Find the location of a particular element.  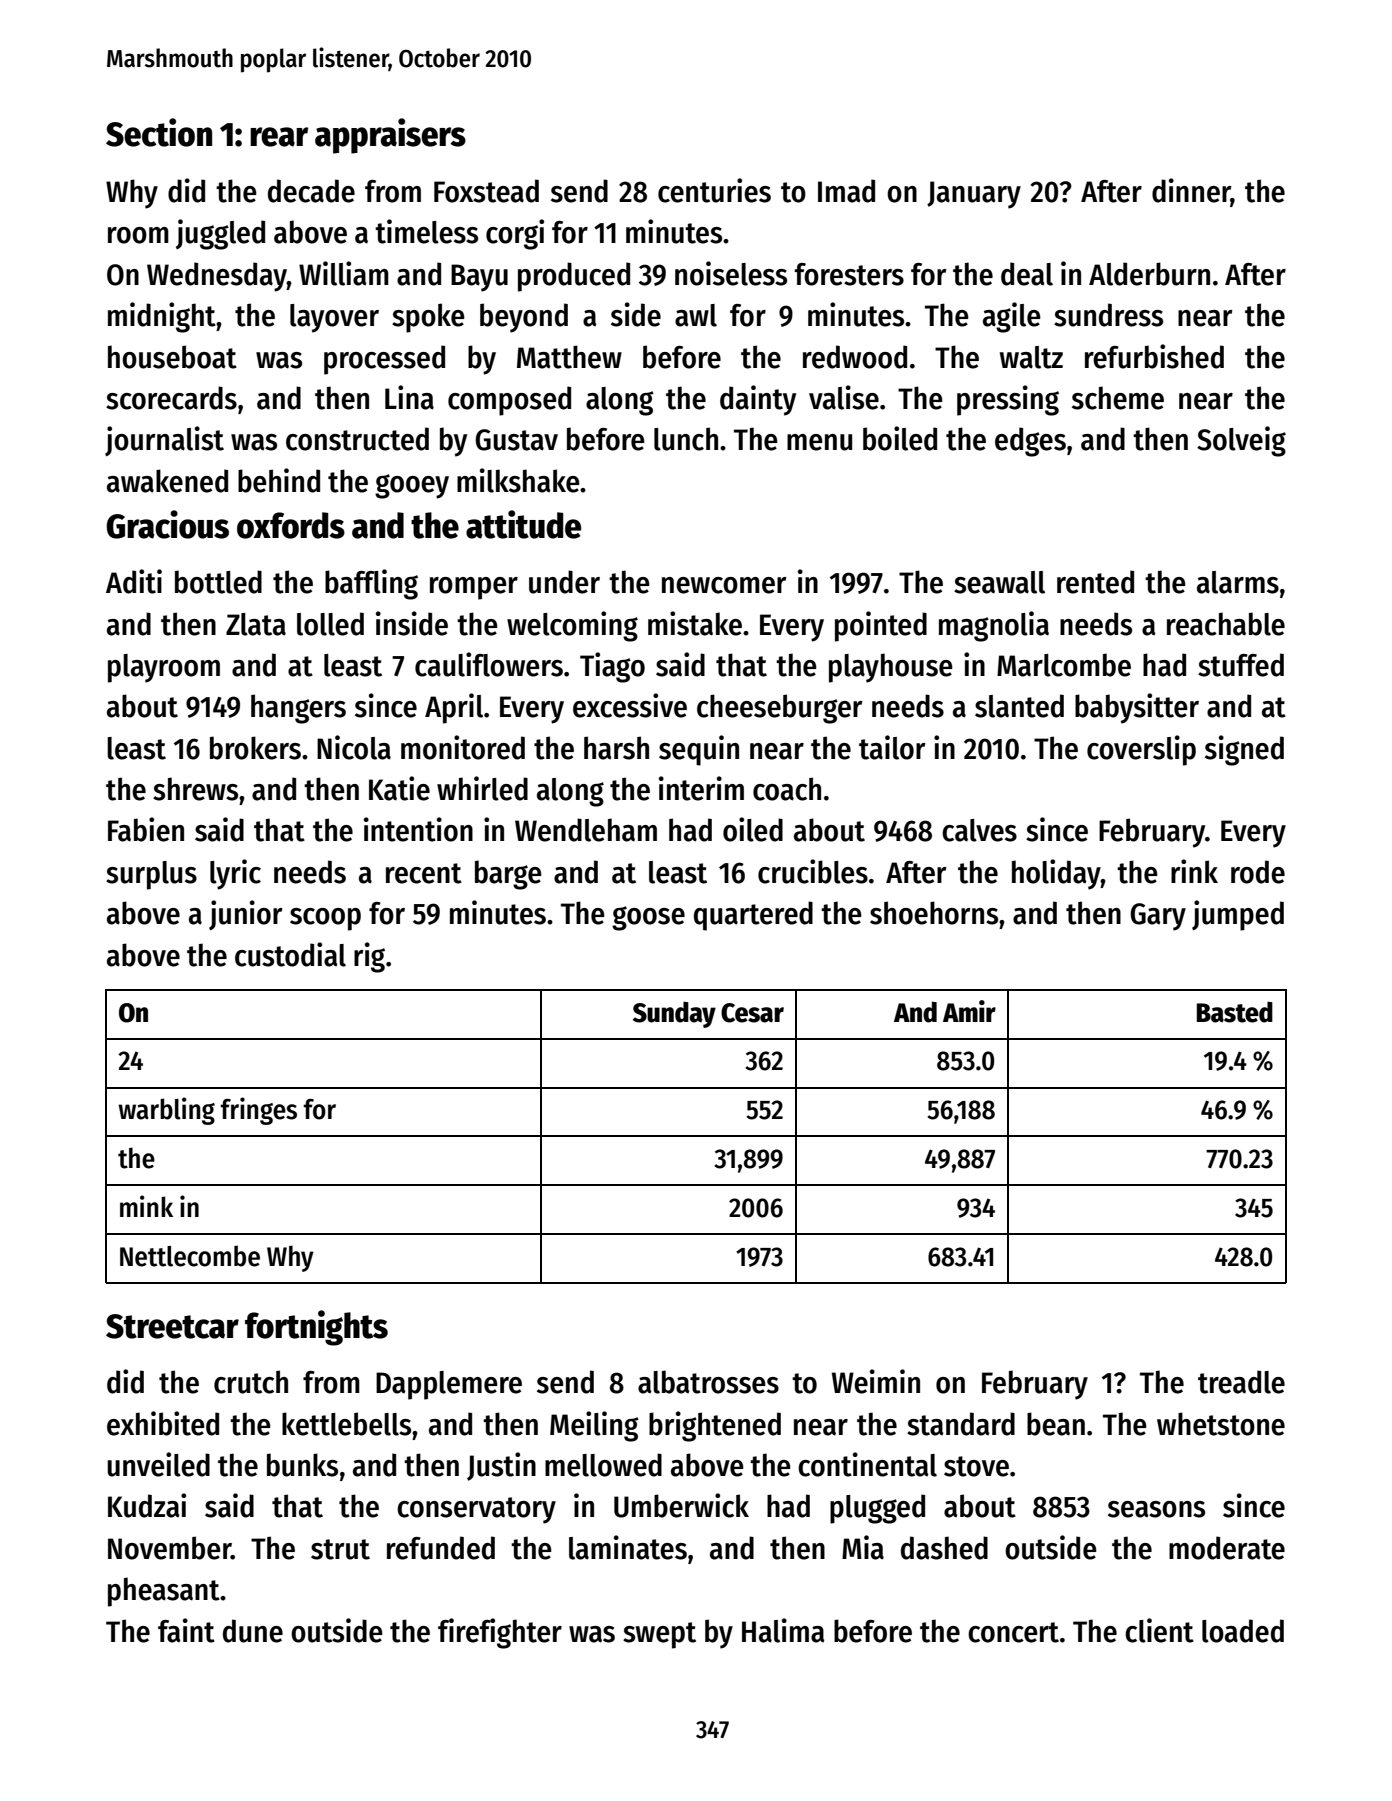

concert is located at coordinates (1013, 1632).
